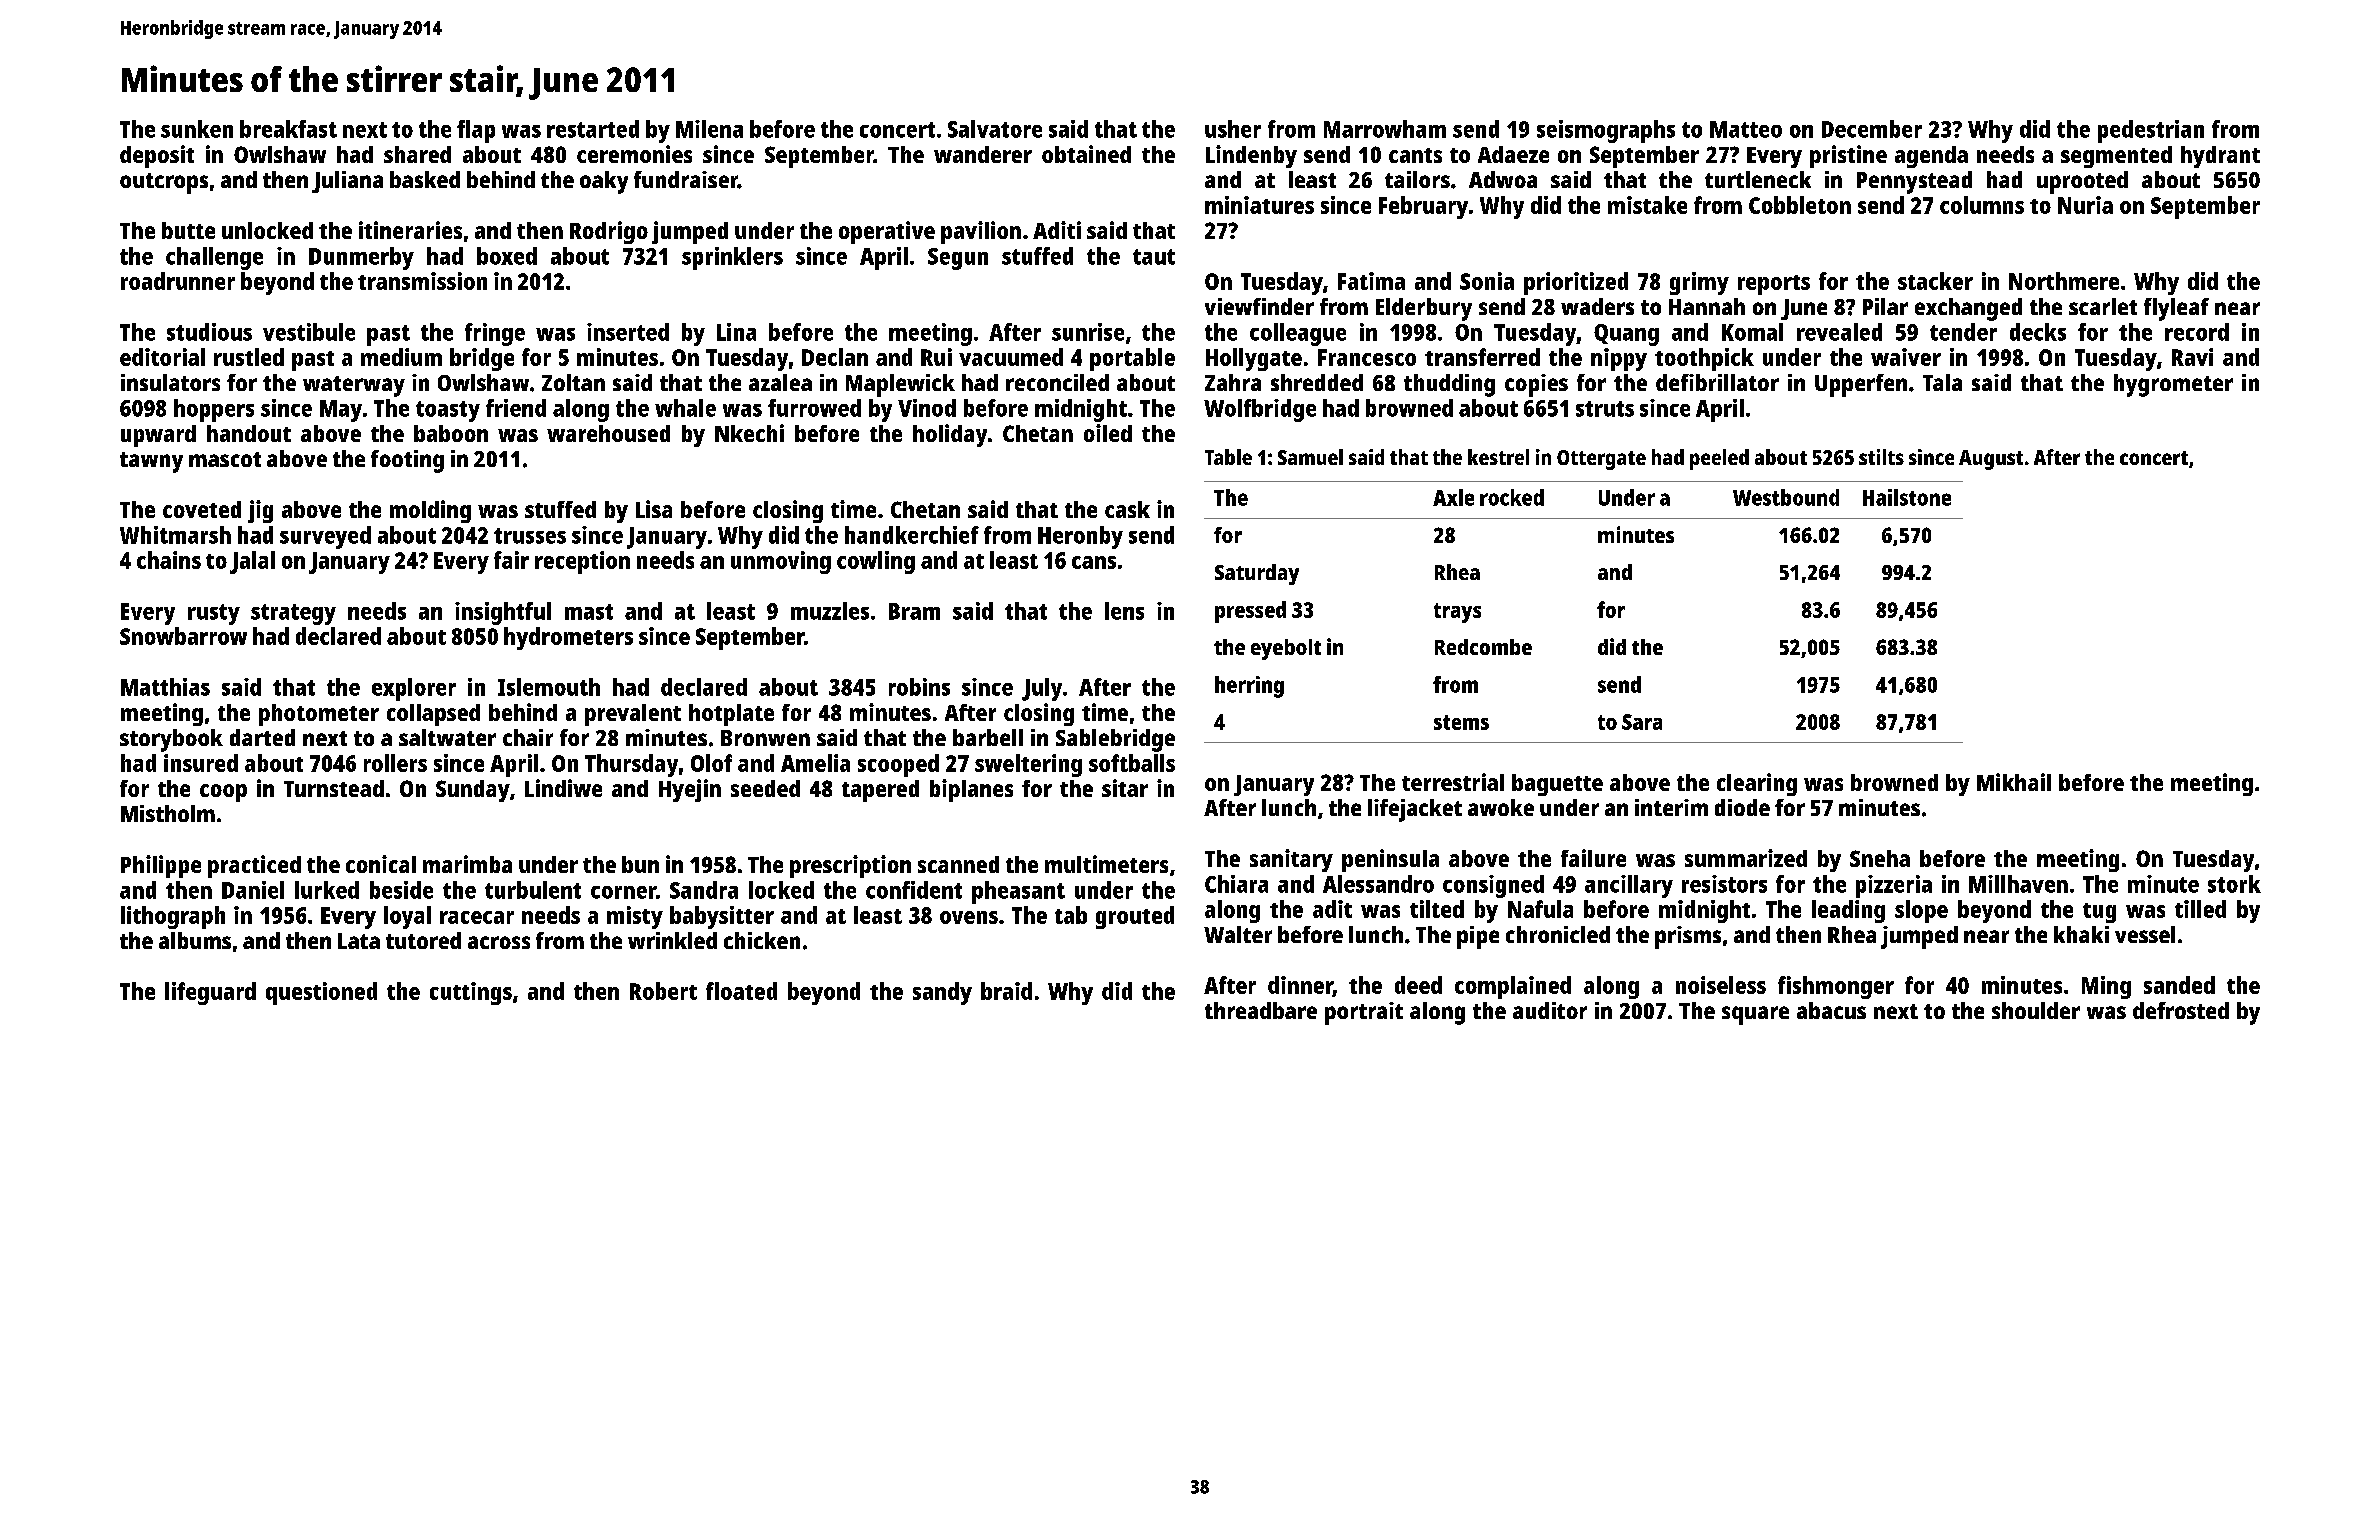  I want to click on stacker, so click(1935, 281).
